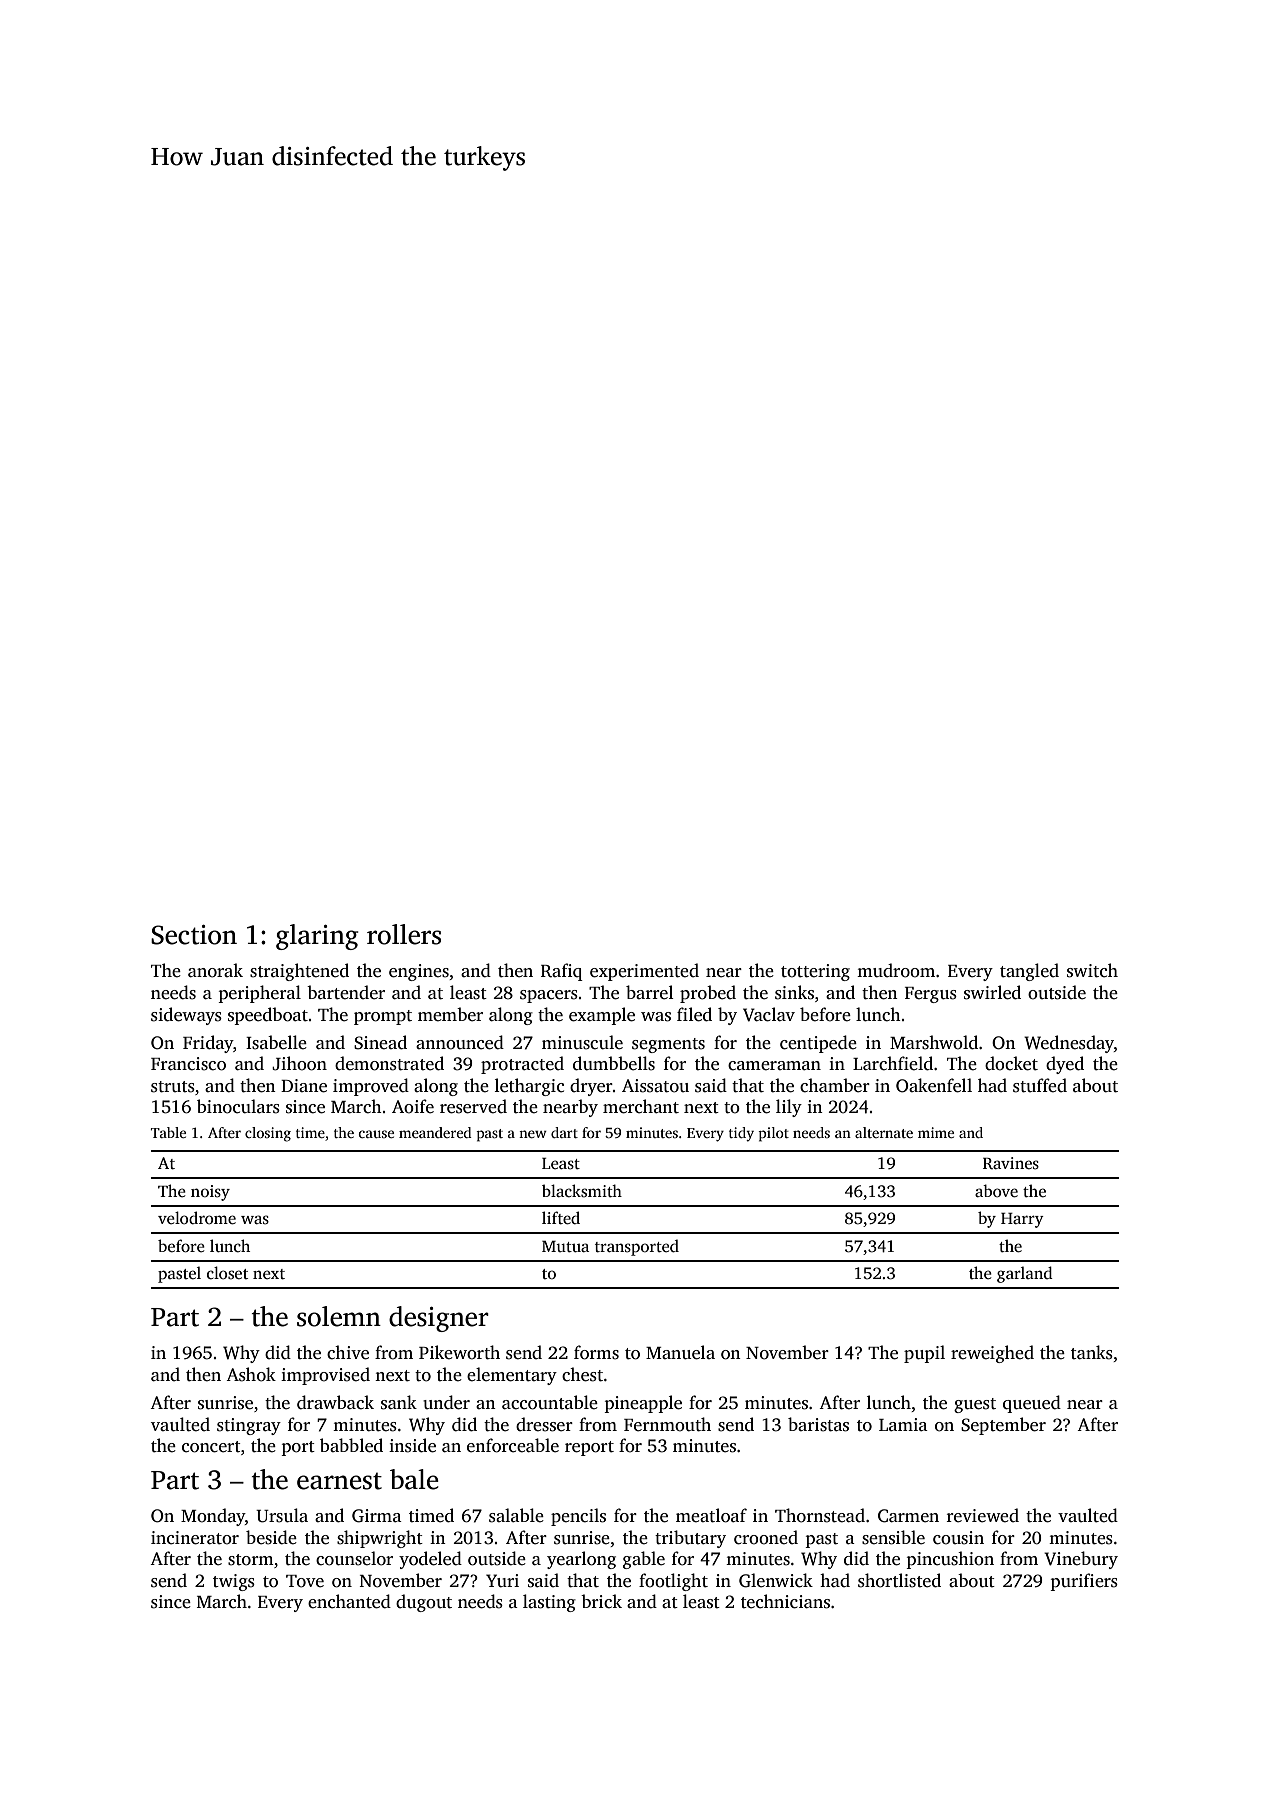  Describe the element at coordinates (439, 1319) in the image. I see `designer` at that location.
